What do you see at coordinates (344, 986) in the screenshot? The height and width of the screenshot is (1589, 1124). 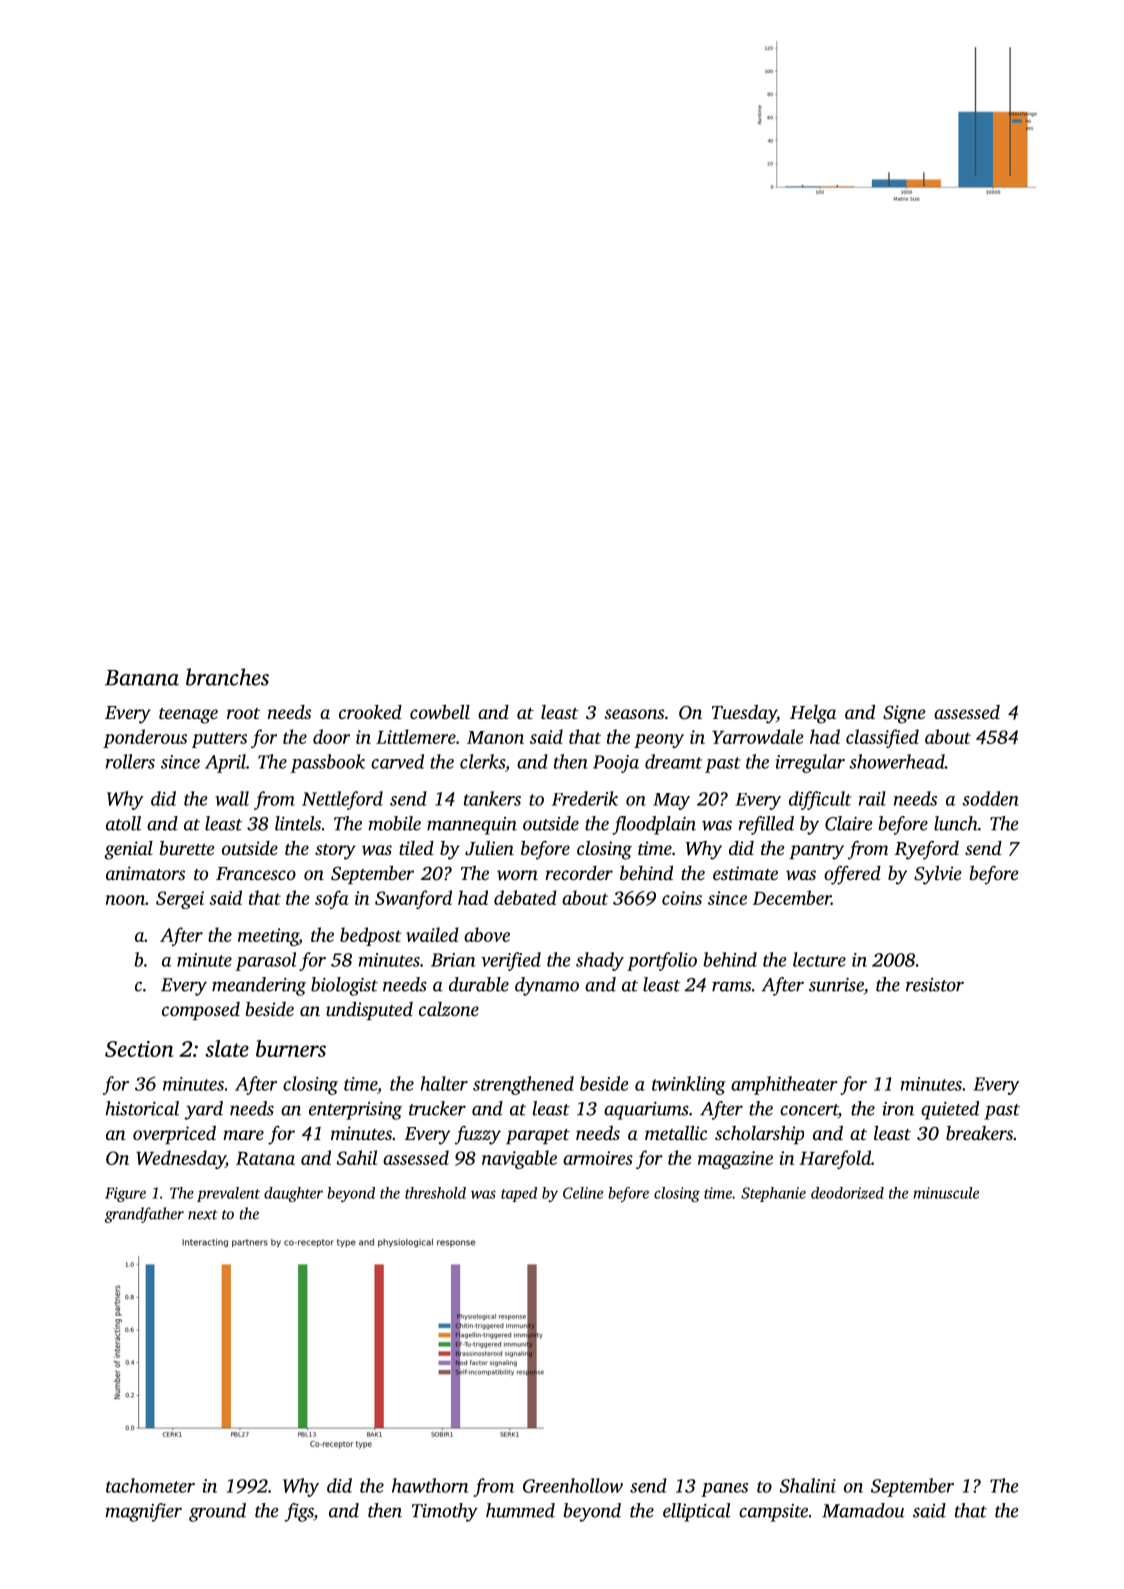 I see `biologist` at bounding box center [344, 986].
